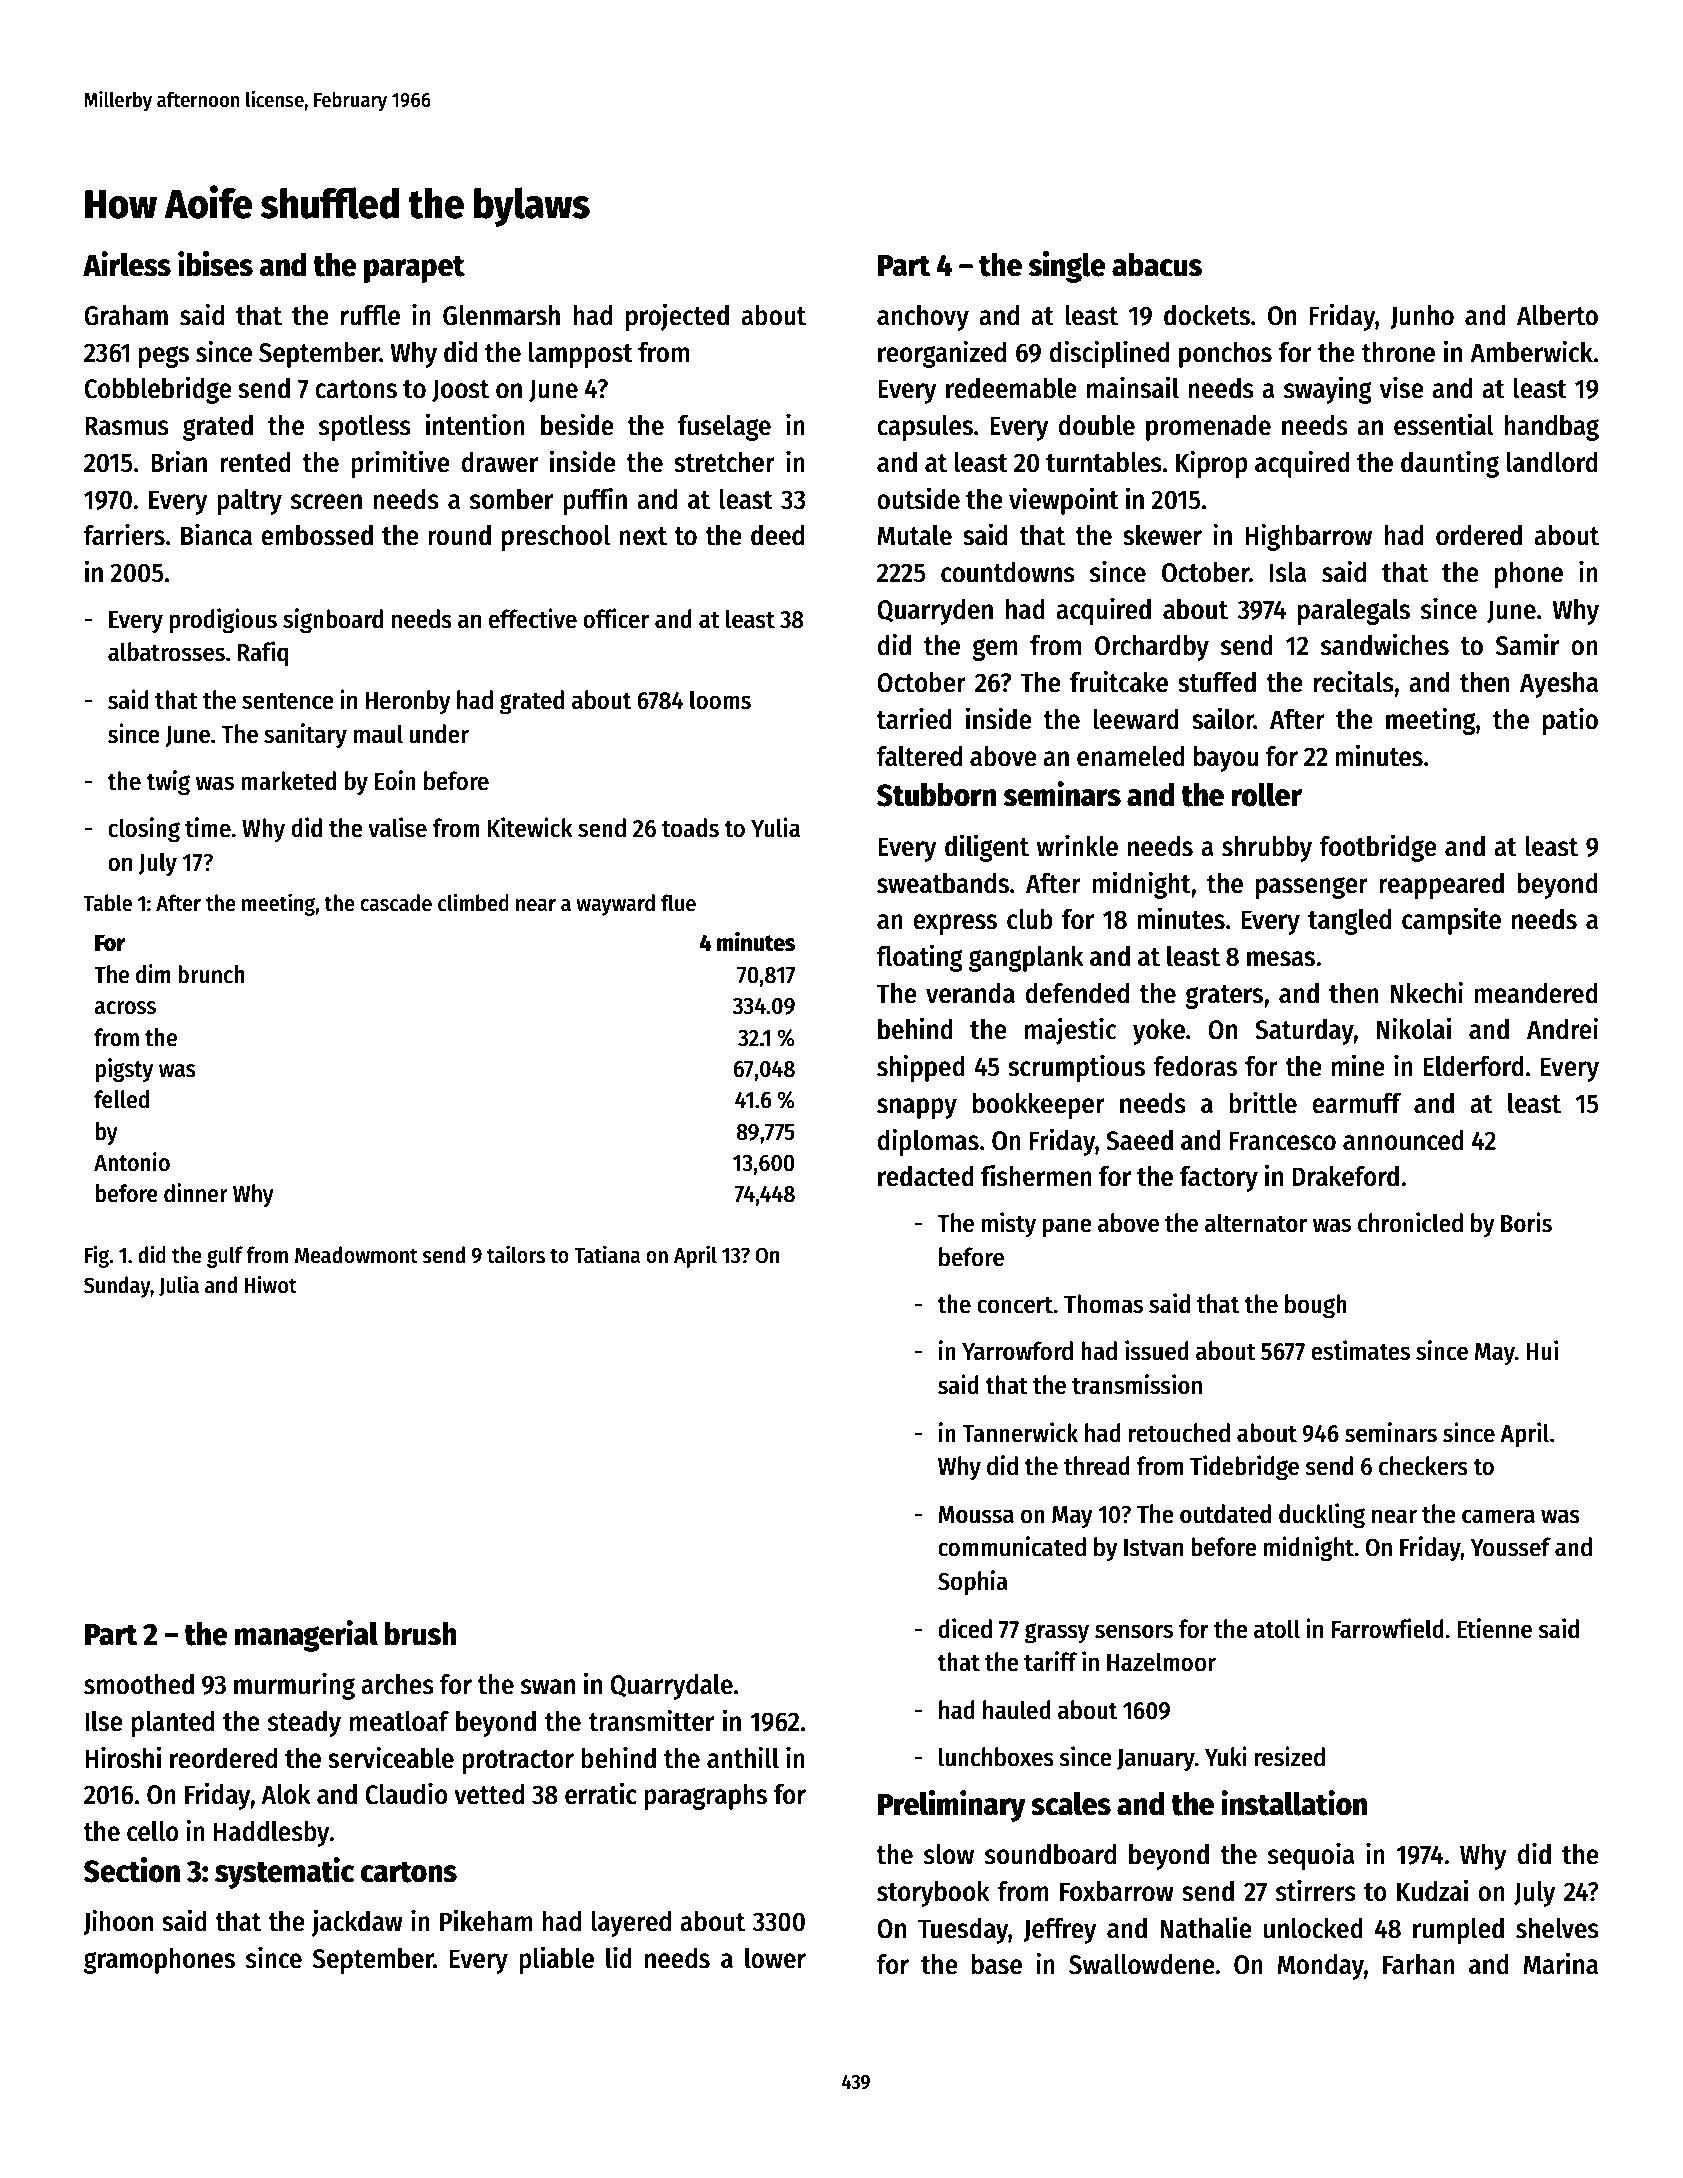 Image resolution: width=1683 pixels, height=2178 pixels. Describe the element at coordinates (414, 269) in the page. I see `parapet` at that location.
